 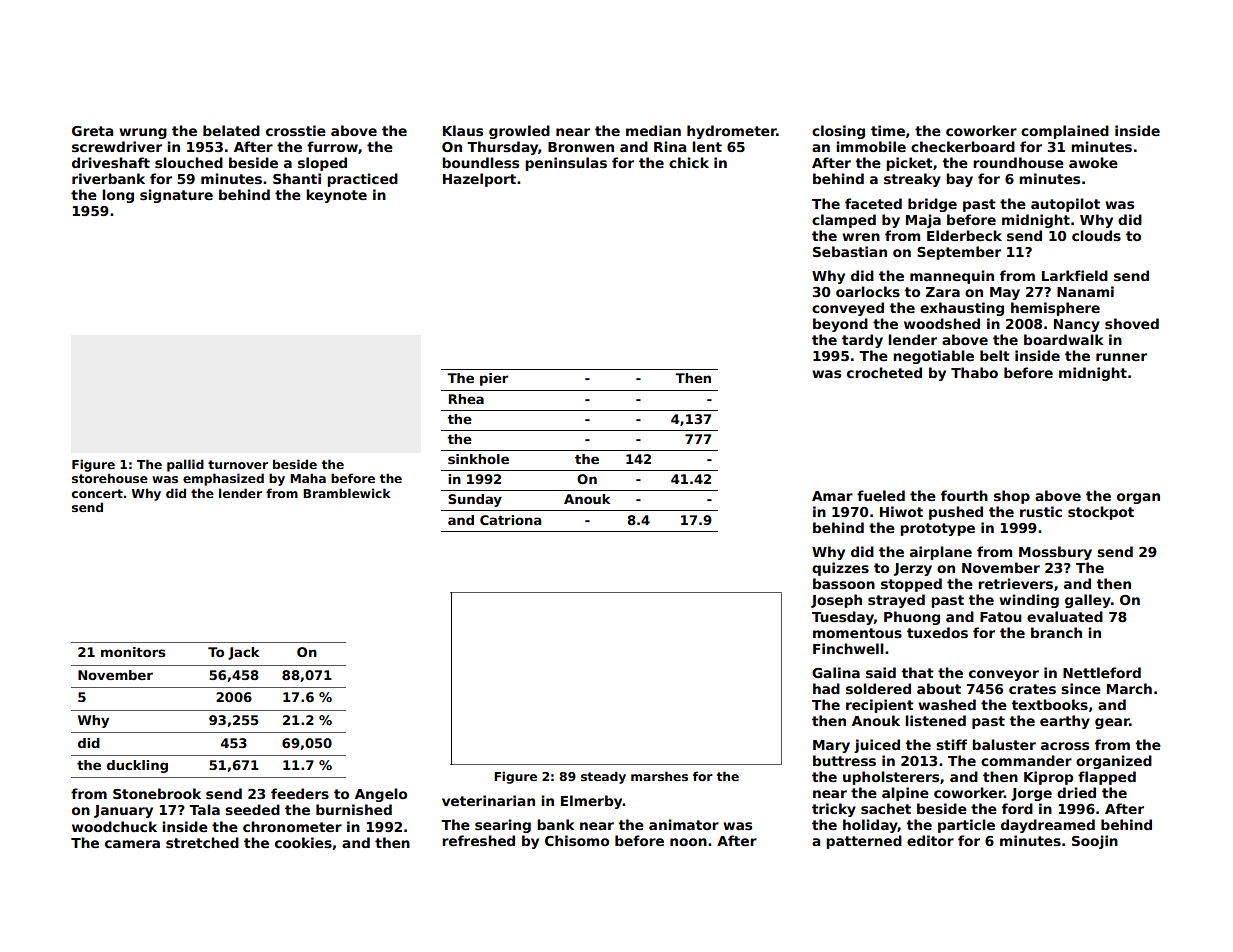 What do you see at coordinates (937, 632) in the screenshot?
I see `tuxedos` at bounding box center [937, 632].
